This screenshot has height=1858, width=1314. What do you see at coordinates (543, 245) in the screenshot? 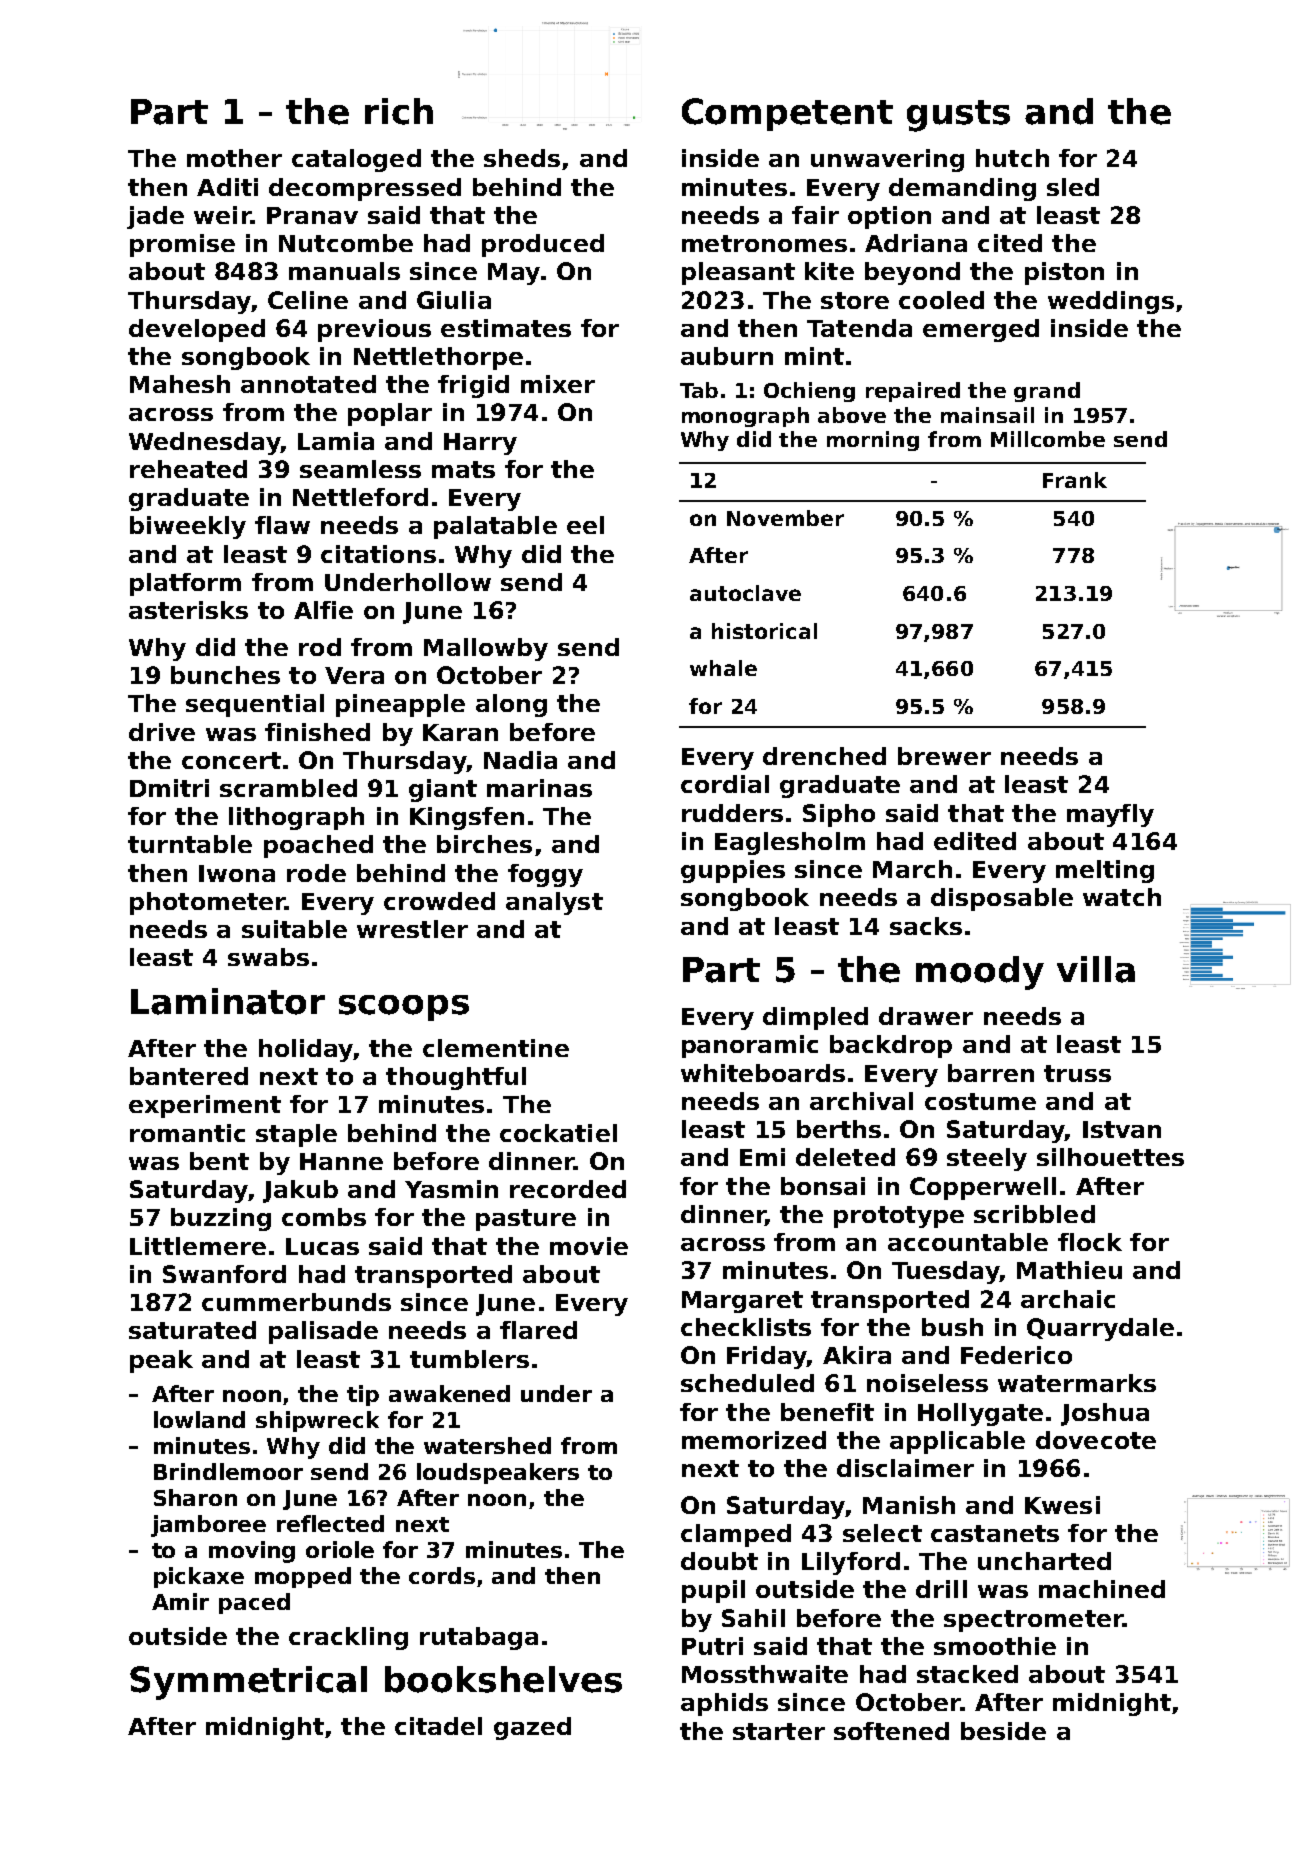
I see `produced` at bounding box center [543, 245].
